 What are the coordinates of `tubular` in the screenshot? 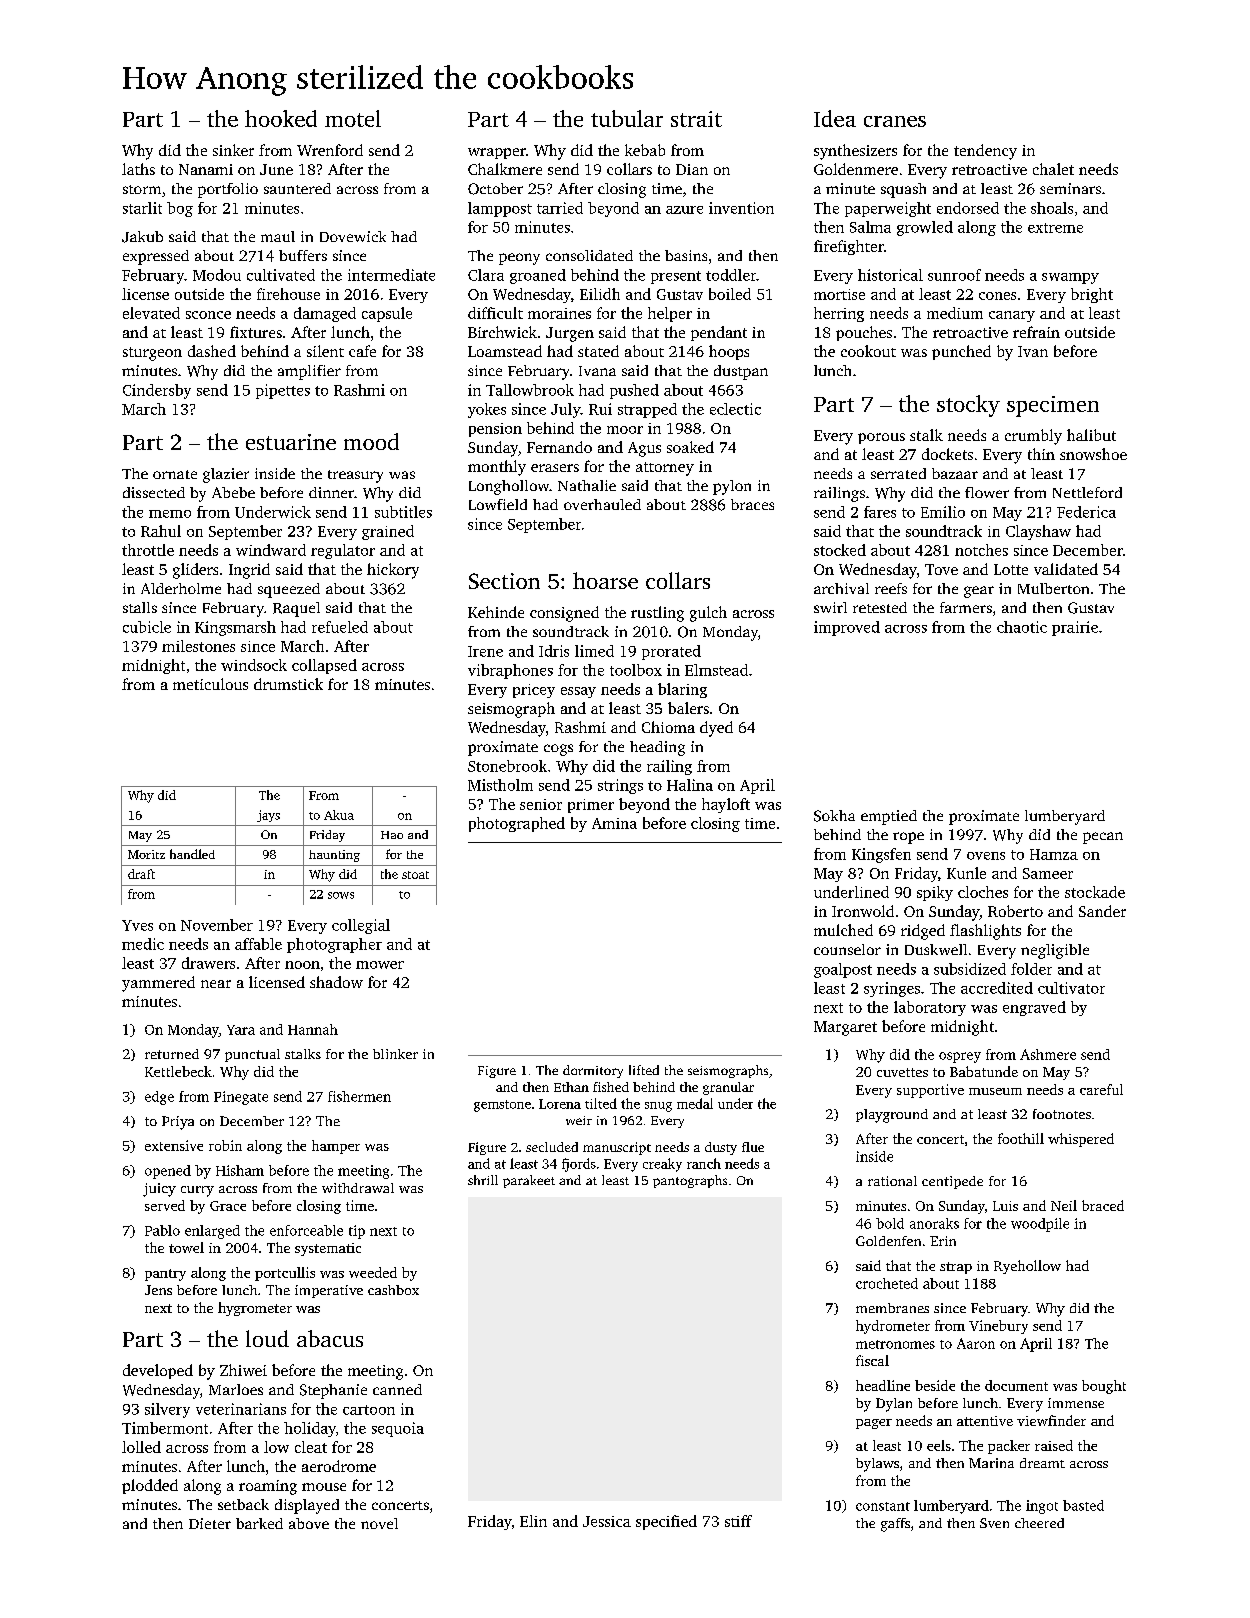 It's located at (627, 118).
